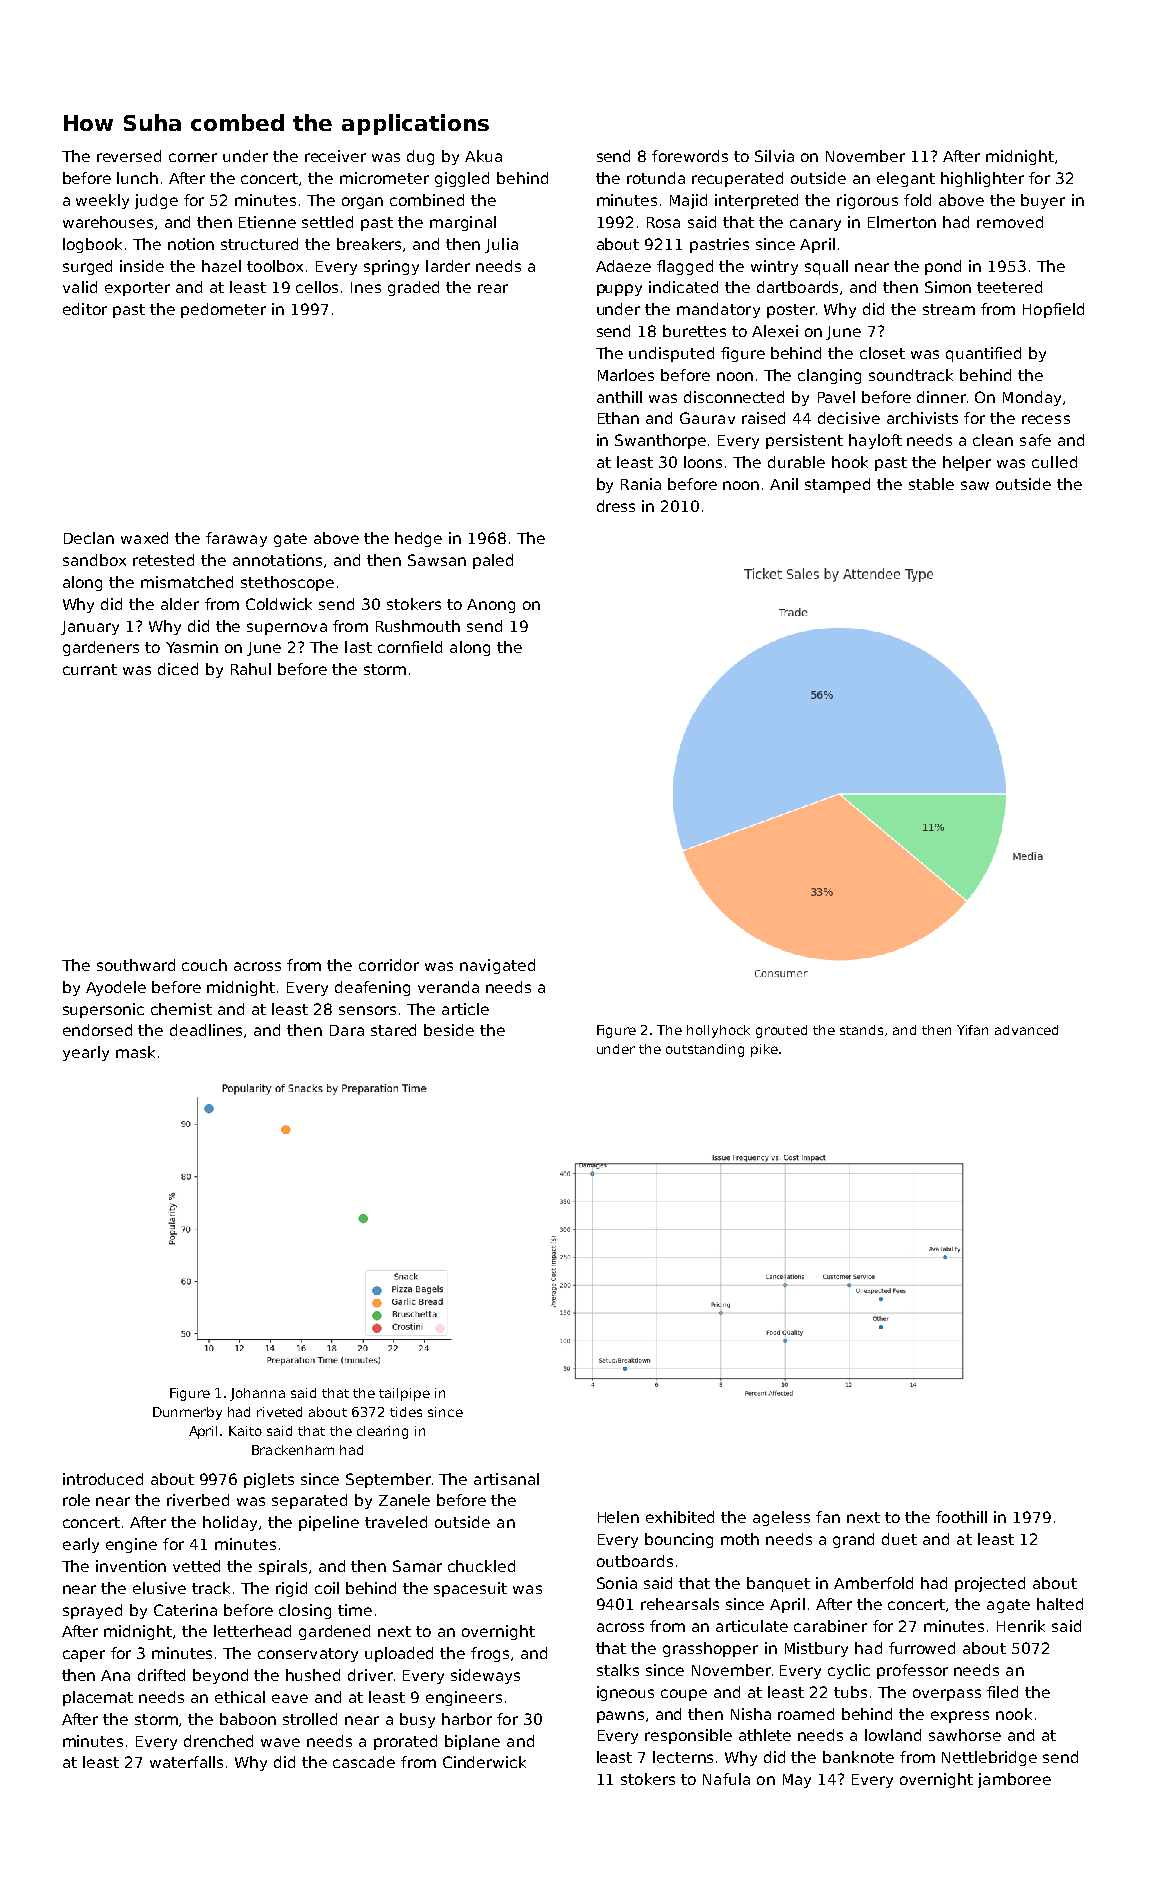 The height and width of the screenshot is (1892, 1149). What do you see at coordinates (391, 267) in the screenshot?
I see `springy` at bounding box center [391, 267].
